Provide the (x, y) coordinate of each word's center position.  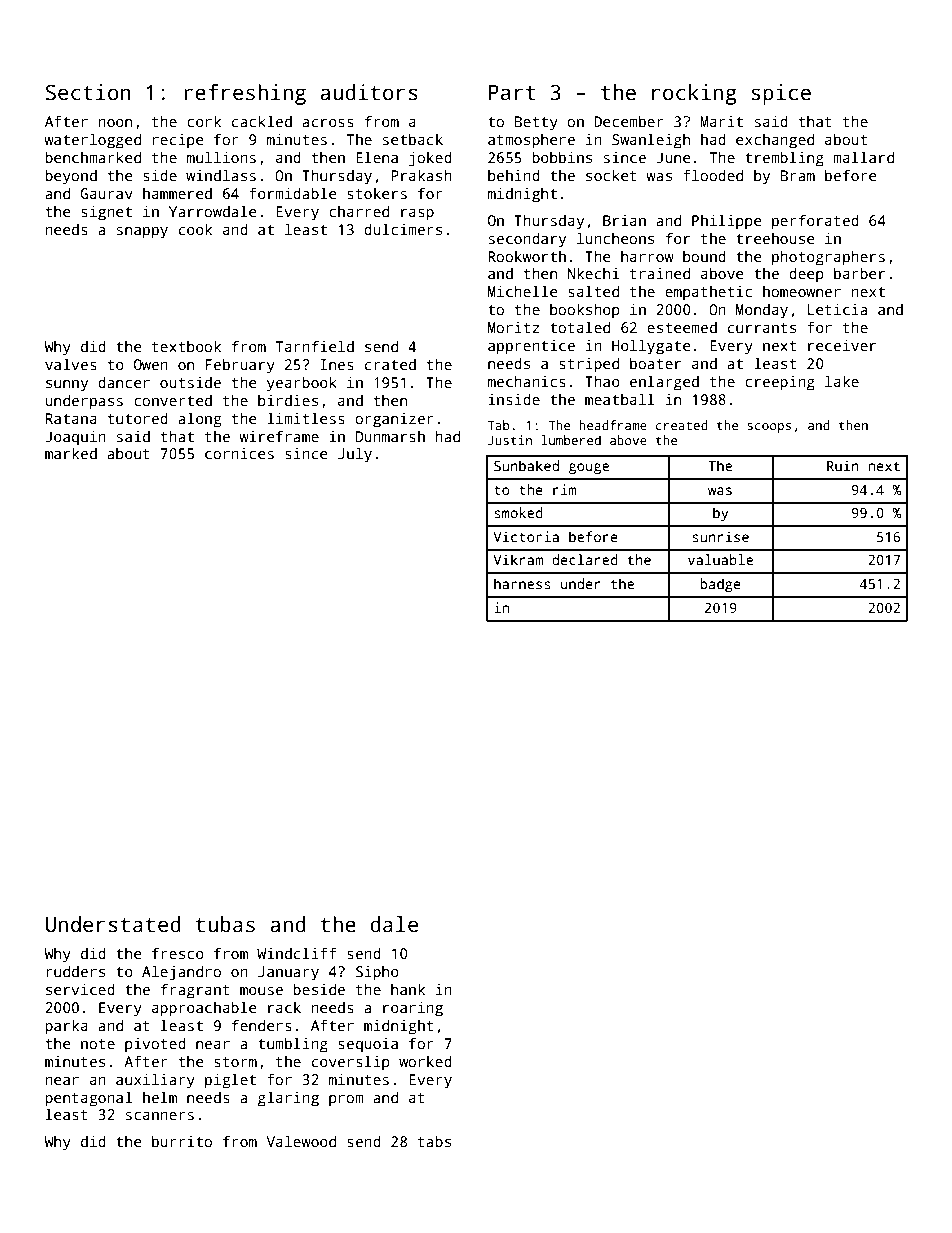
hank (408, 989)
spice (781, 94)
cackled (262, 121)
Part (512, 93)
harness (522, 583)
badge (720, 585)
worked (425, 1061)
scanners (160, 1116)
